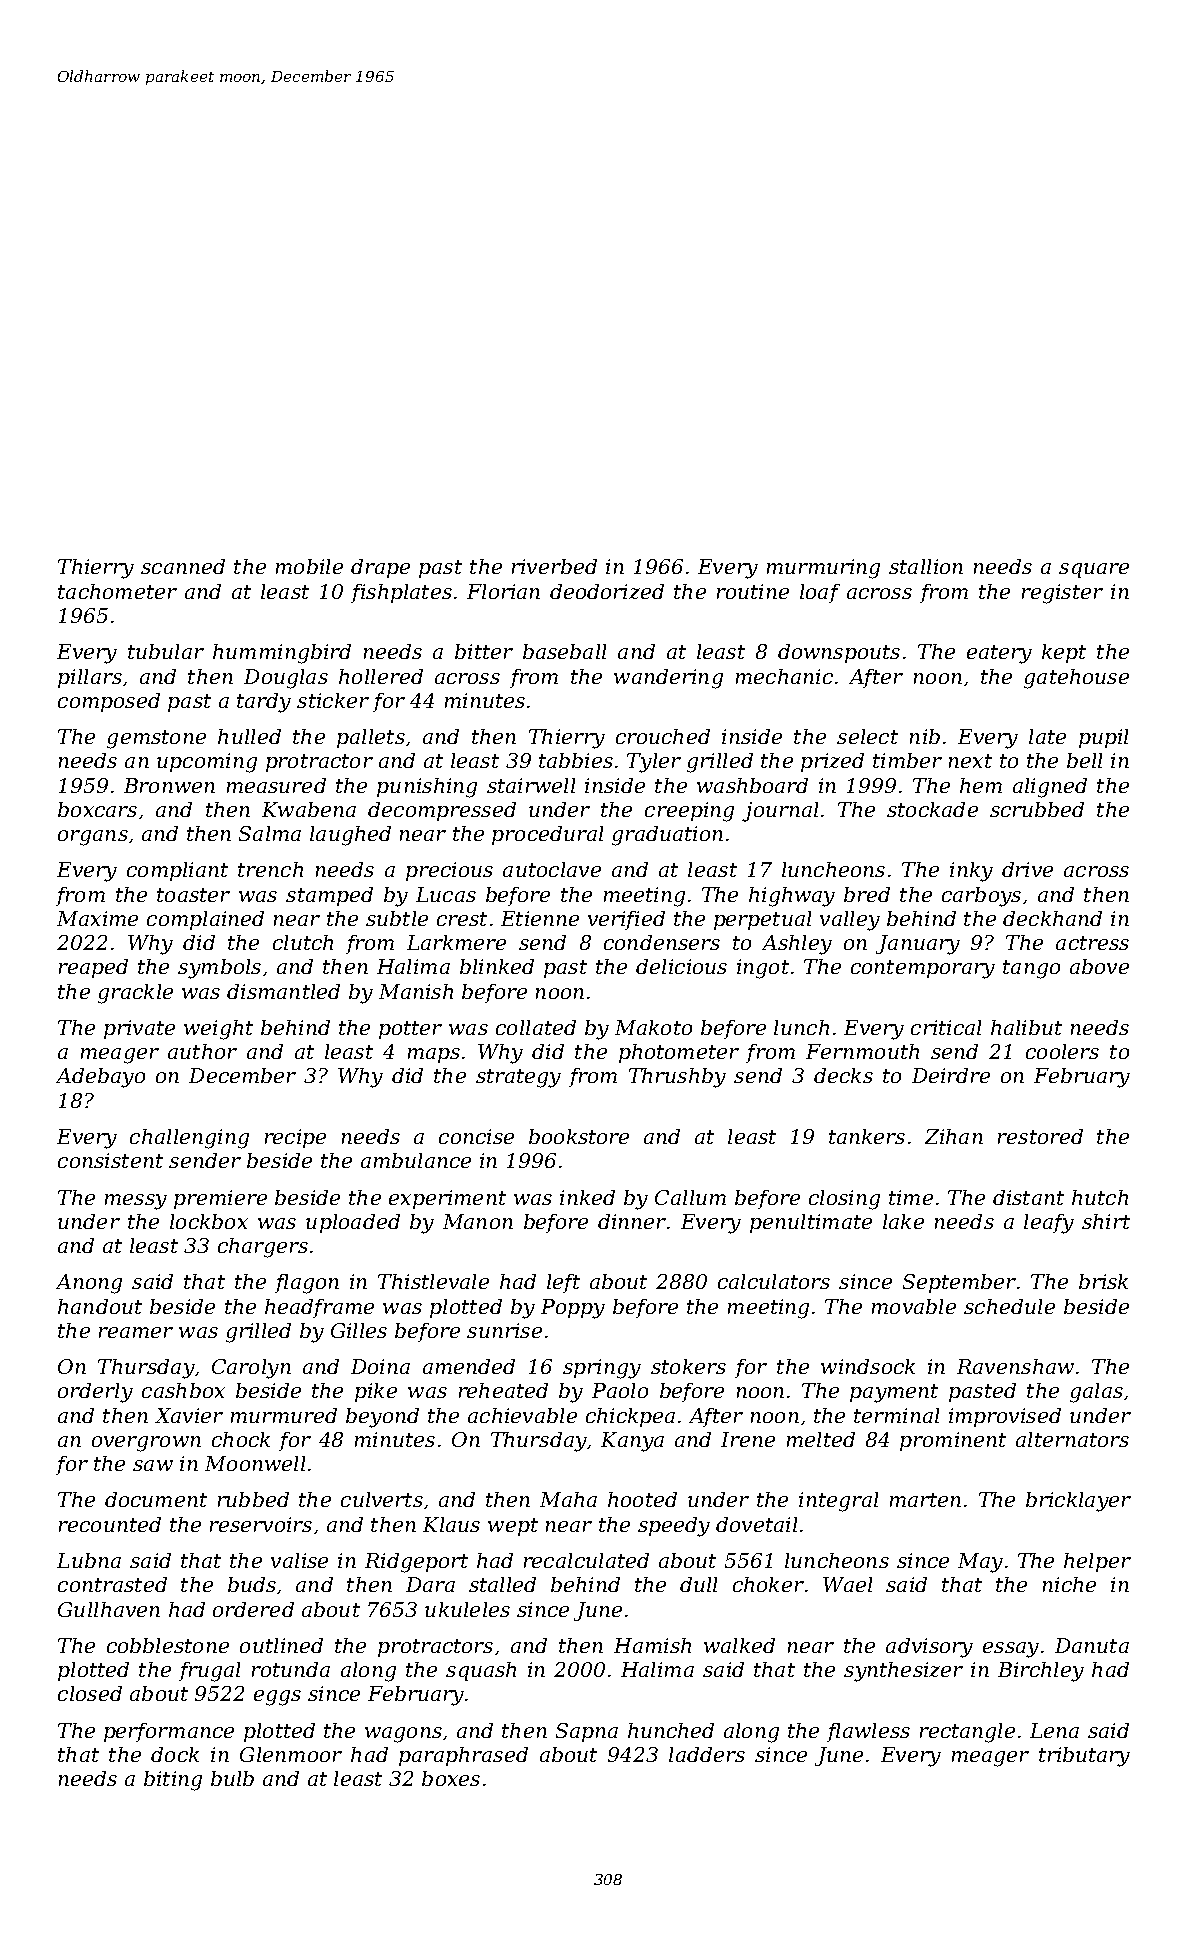  I want to click on tankers, so click(867, 1136).
